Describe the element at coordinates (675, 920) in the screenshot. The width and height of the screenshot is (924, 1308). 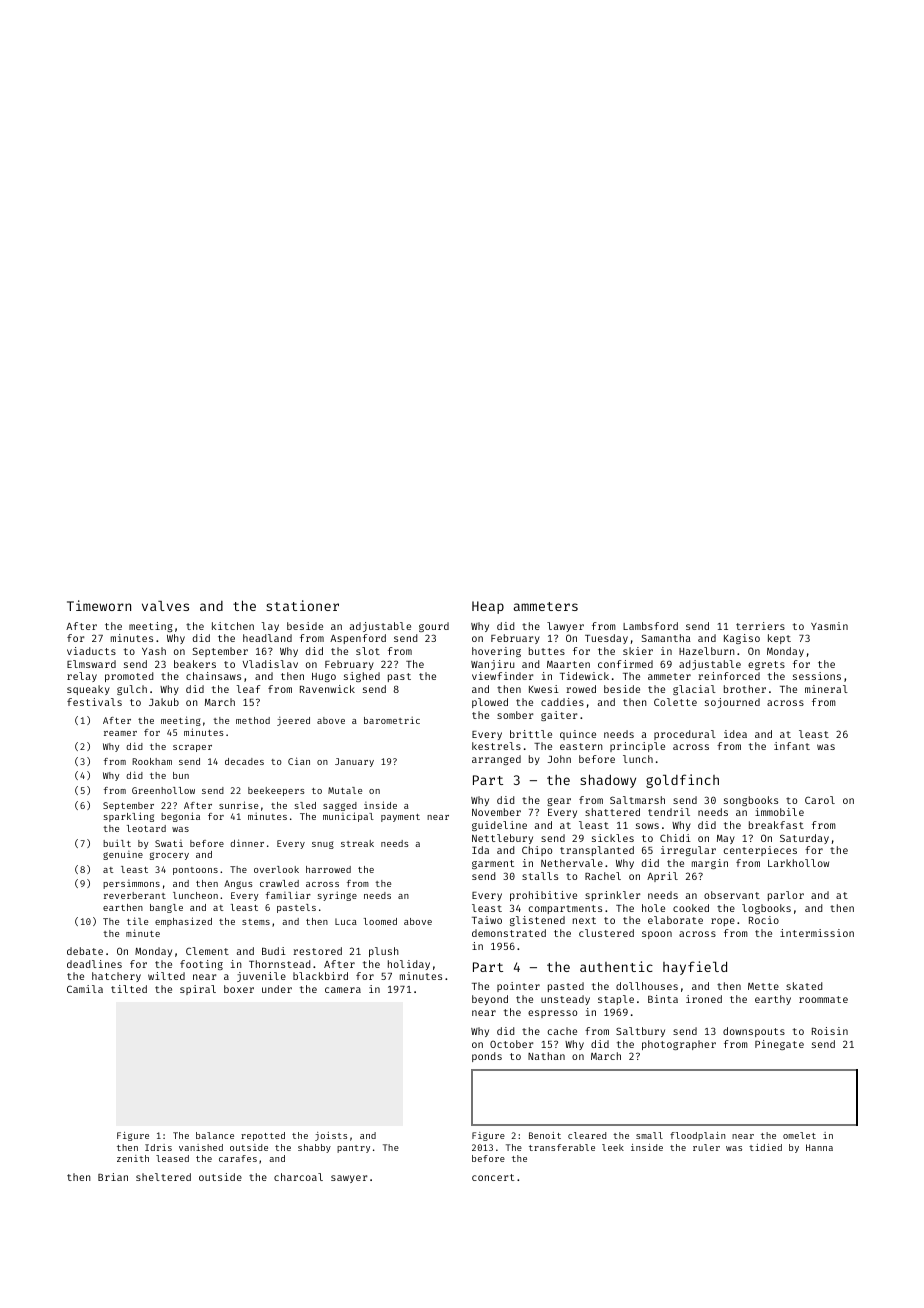
I see `elaborate` at that location.
